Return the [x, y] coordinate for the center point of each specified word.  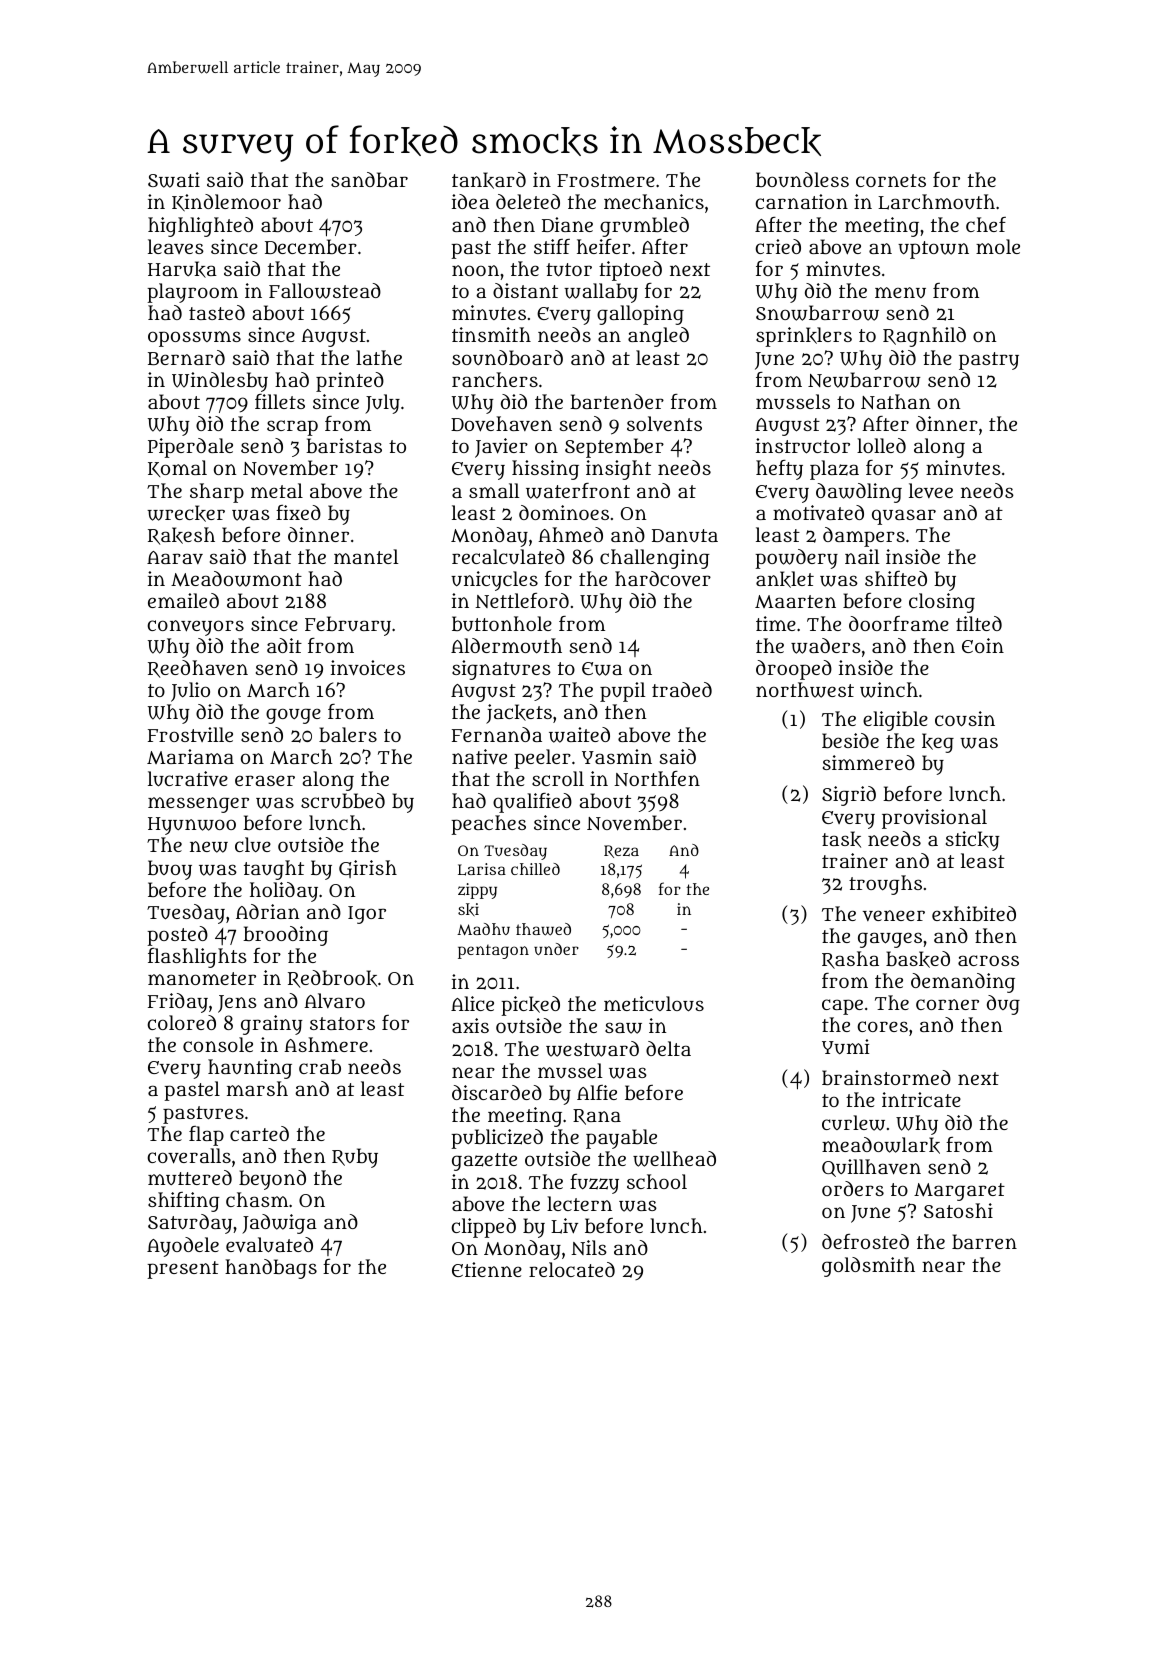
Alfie [597, 1092]
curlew [853, 1123]
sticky [973, 841]
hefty [779, 470]
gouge [293, 716]
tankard [489, 180]
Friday [178, 1003]
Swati [174, 180]
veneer [894, 915]
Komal [177, 468]
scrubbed [343, 800]
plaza [834, 470]
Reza [621, 851]
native [479, 757]
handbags [271, 1269]
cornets [891, 180]
